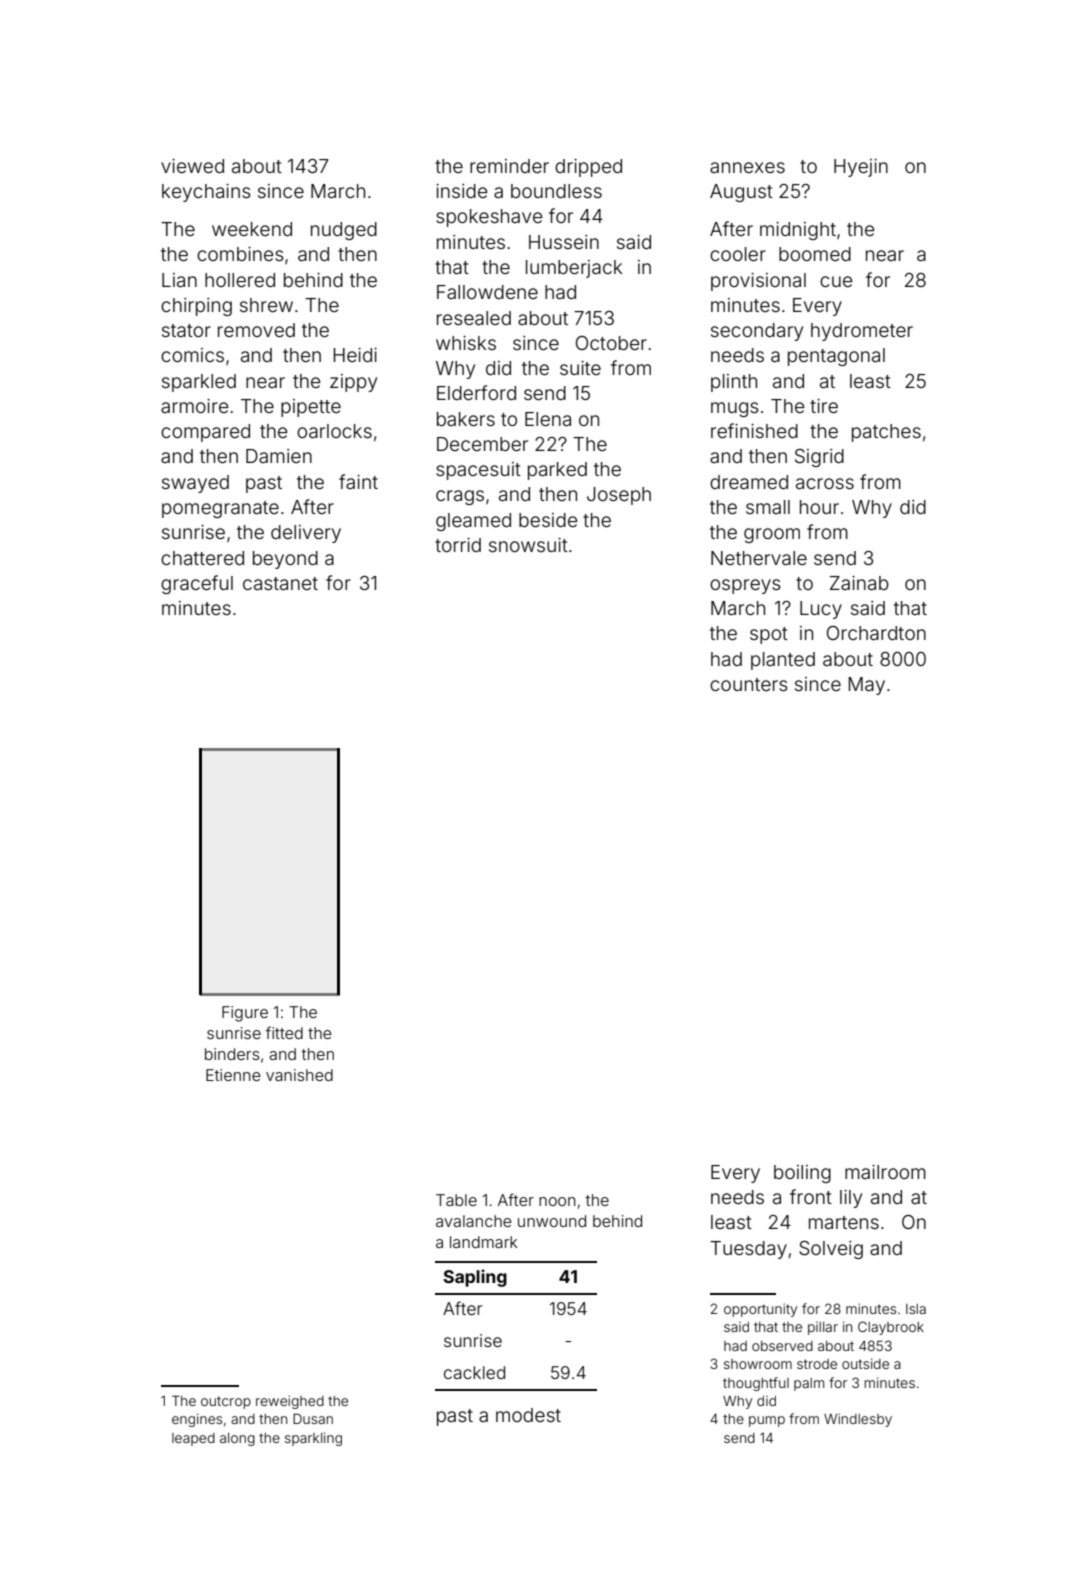  What do you see at coordinates (344, 231) in the document?
I see `nudged` at bounding box center [344, 231].
